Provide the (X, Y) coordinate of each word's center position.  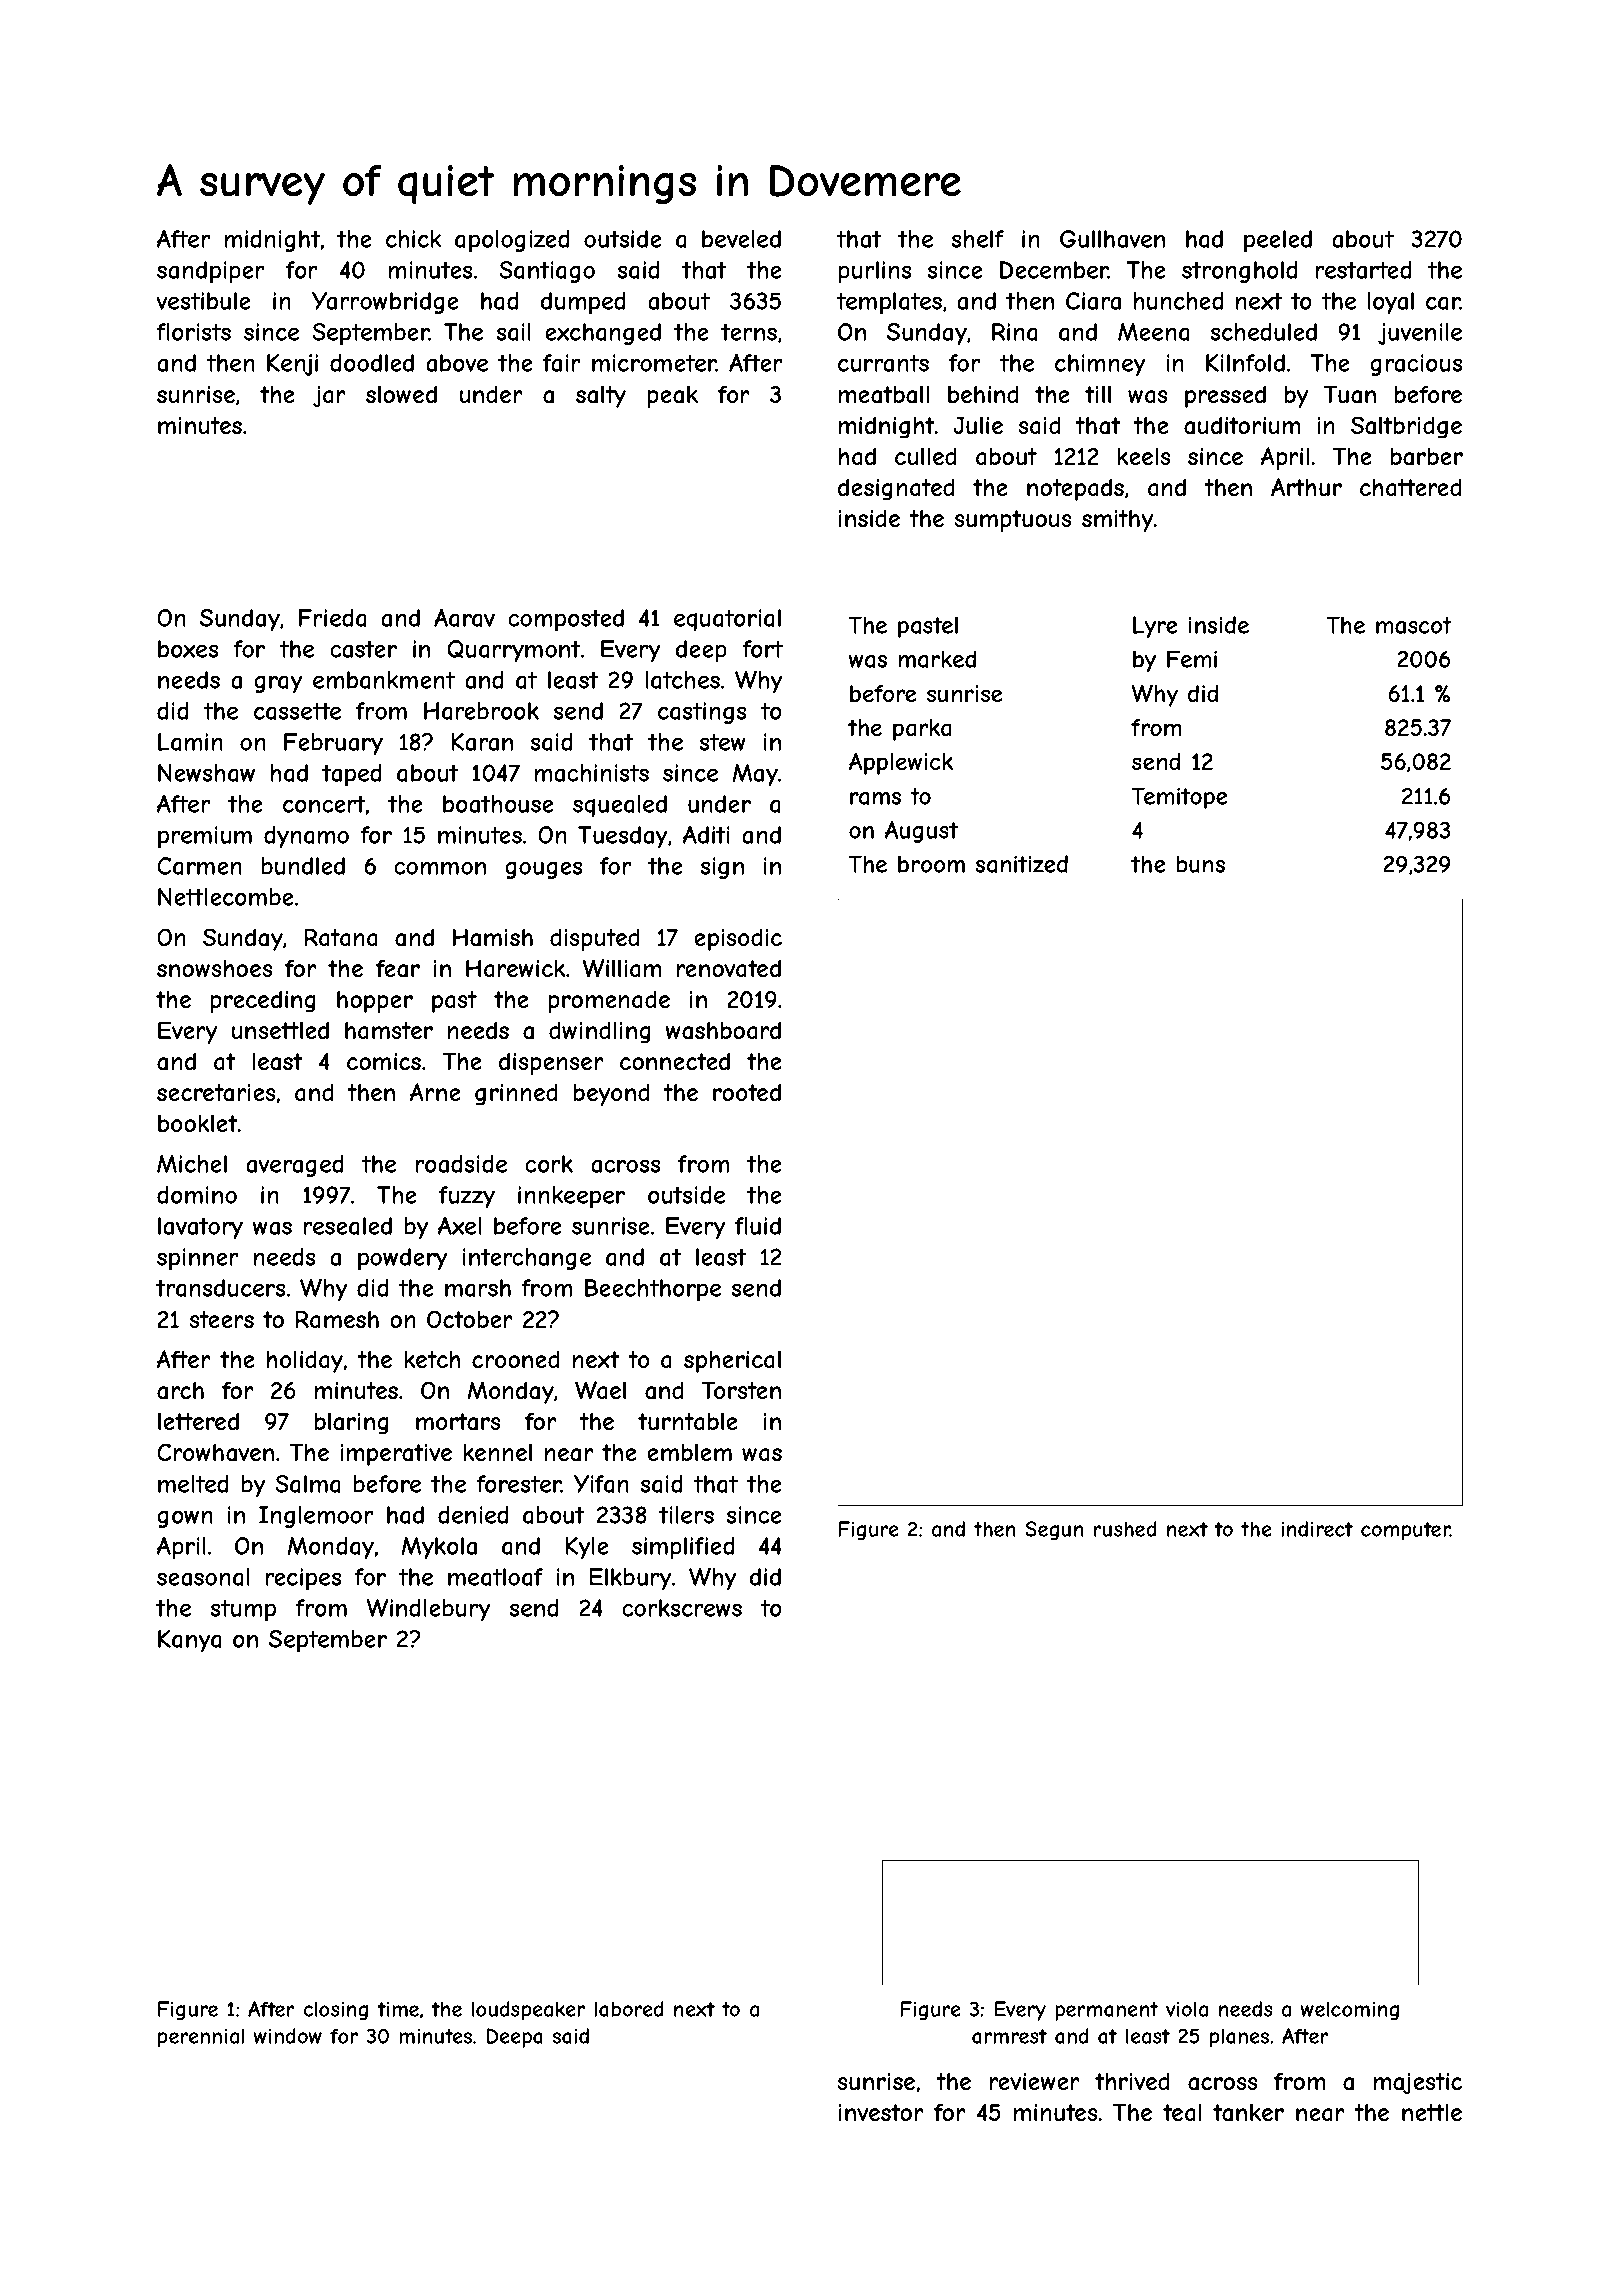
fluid (758, 1226)
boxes (188, 649)
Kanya (190, 1641)
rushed (1125, 1529)
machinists (592, 773)
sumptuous (1012, 521)
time (398, 2009)
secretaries (216, 1093)
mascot (1414, 625)
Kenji (292, 365)
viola (1187, 2009)
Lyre (1155, 627)
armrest (1009, 2036)
